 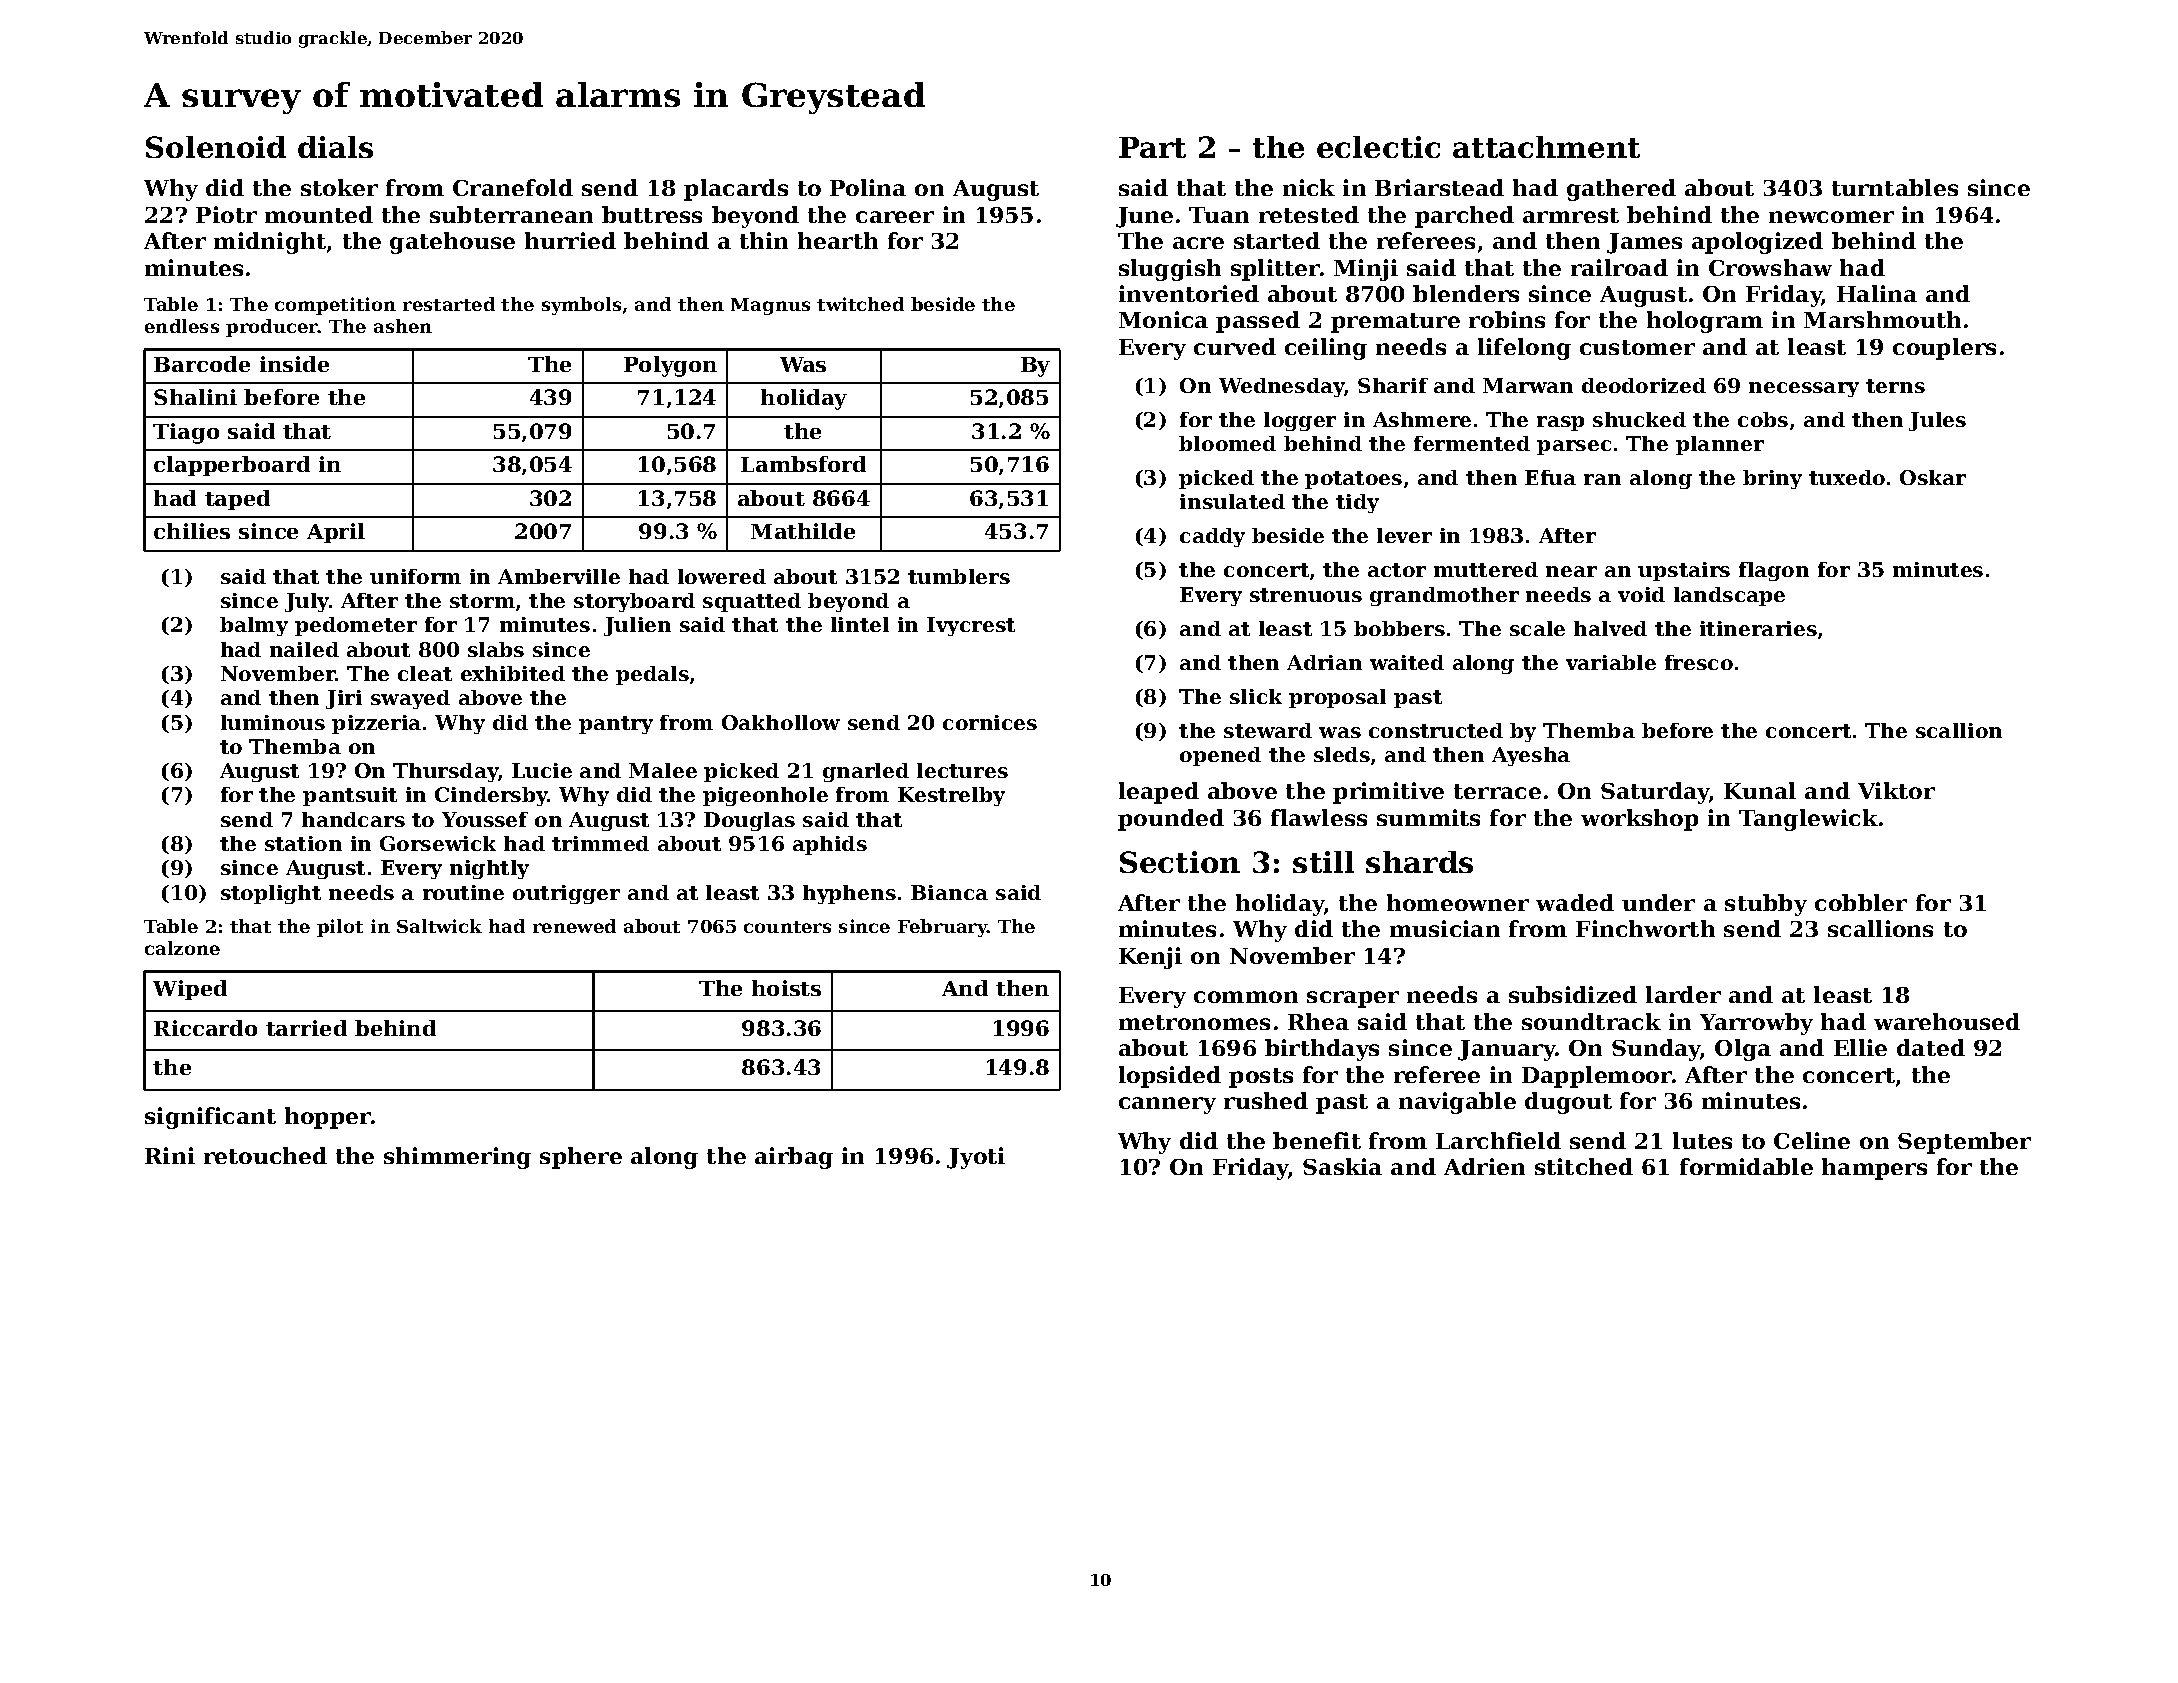 What do you see at coordinates (1152, 147) in the document?
I see `Part` at bounding box center [1152, 147].
